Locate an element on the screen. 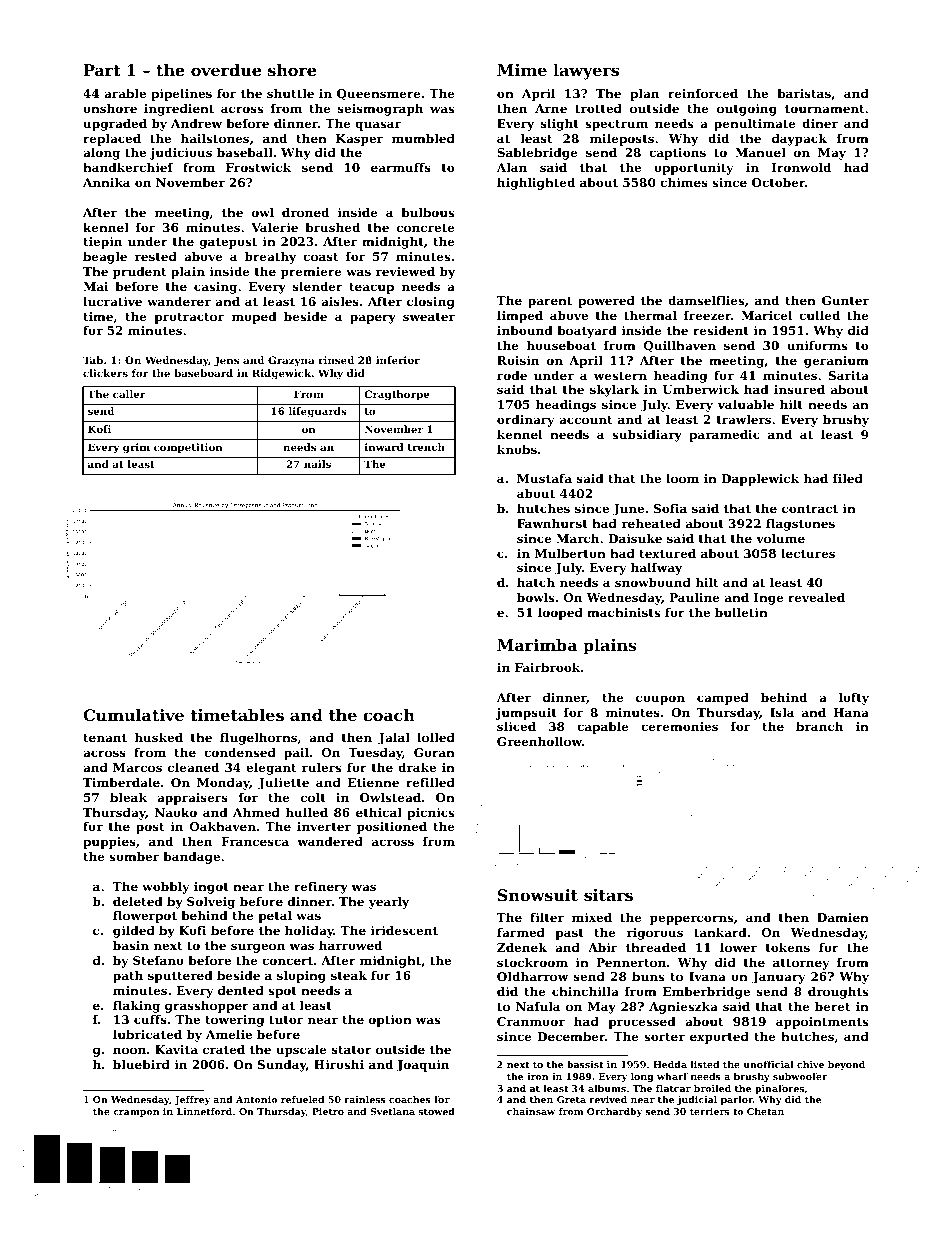 The height and width of the screenshot is (1233, 952). overdue is located at coordinates (226, 70).
